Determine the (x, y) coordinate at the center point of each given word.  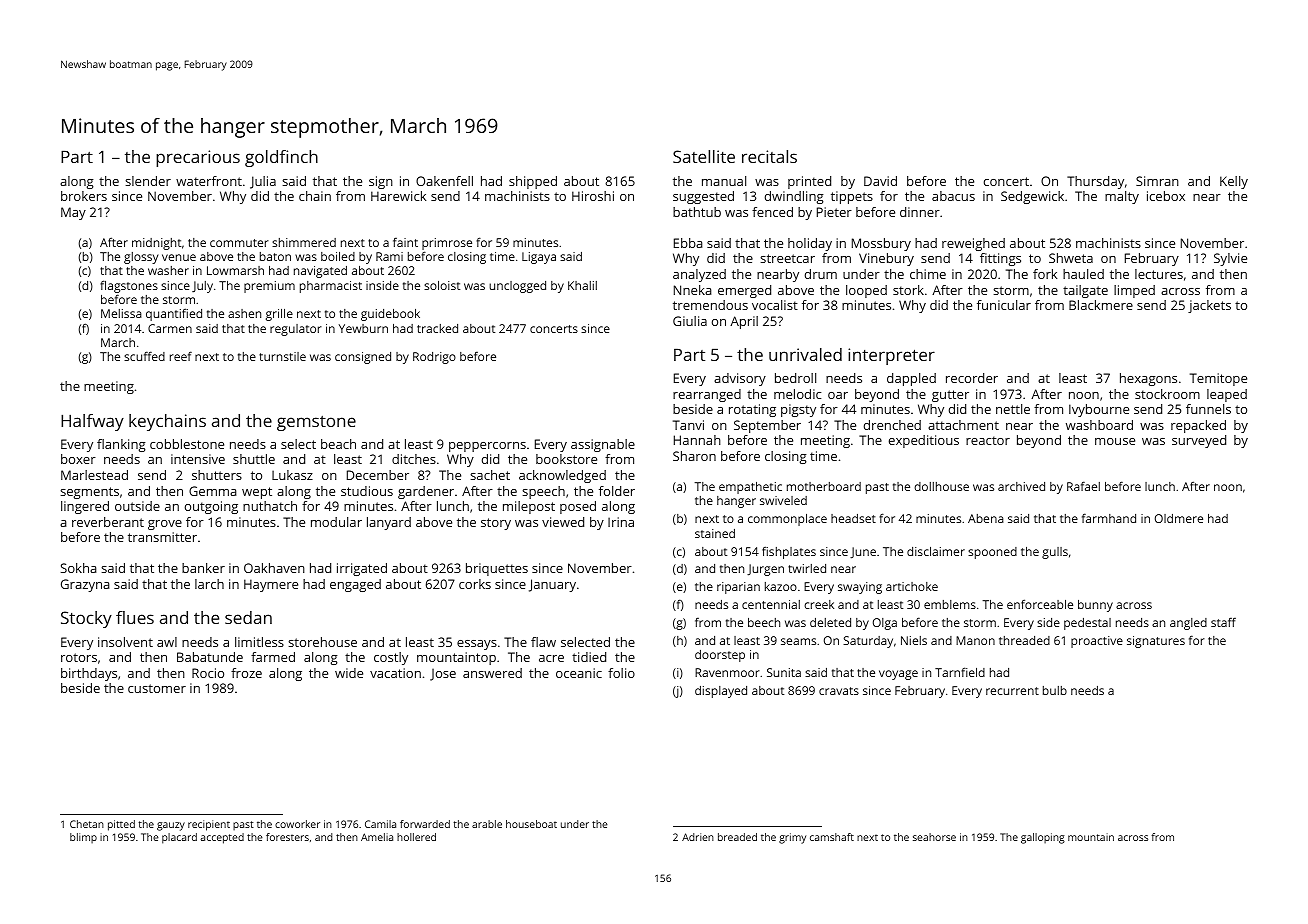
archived (1021, 486)
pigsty (798, 410)
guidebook (390, 315)
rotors (79, 657)
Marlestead (94, 475)
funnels (1208, 409)
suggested (703, 197)
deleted (830, 622)
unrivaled (805, 354)
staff (1223, 622)
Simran (1157, 181)
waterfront (209, 181)
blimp (83, 838)
